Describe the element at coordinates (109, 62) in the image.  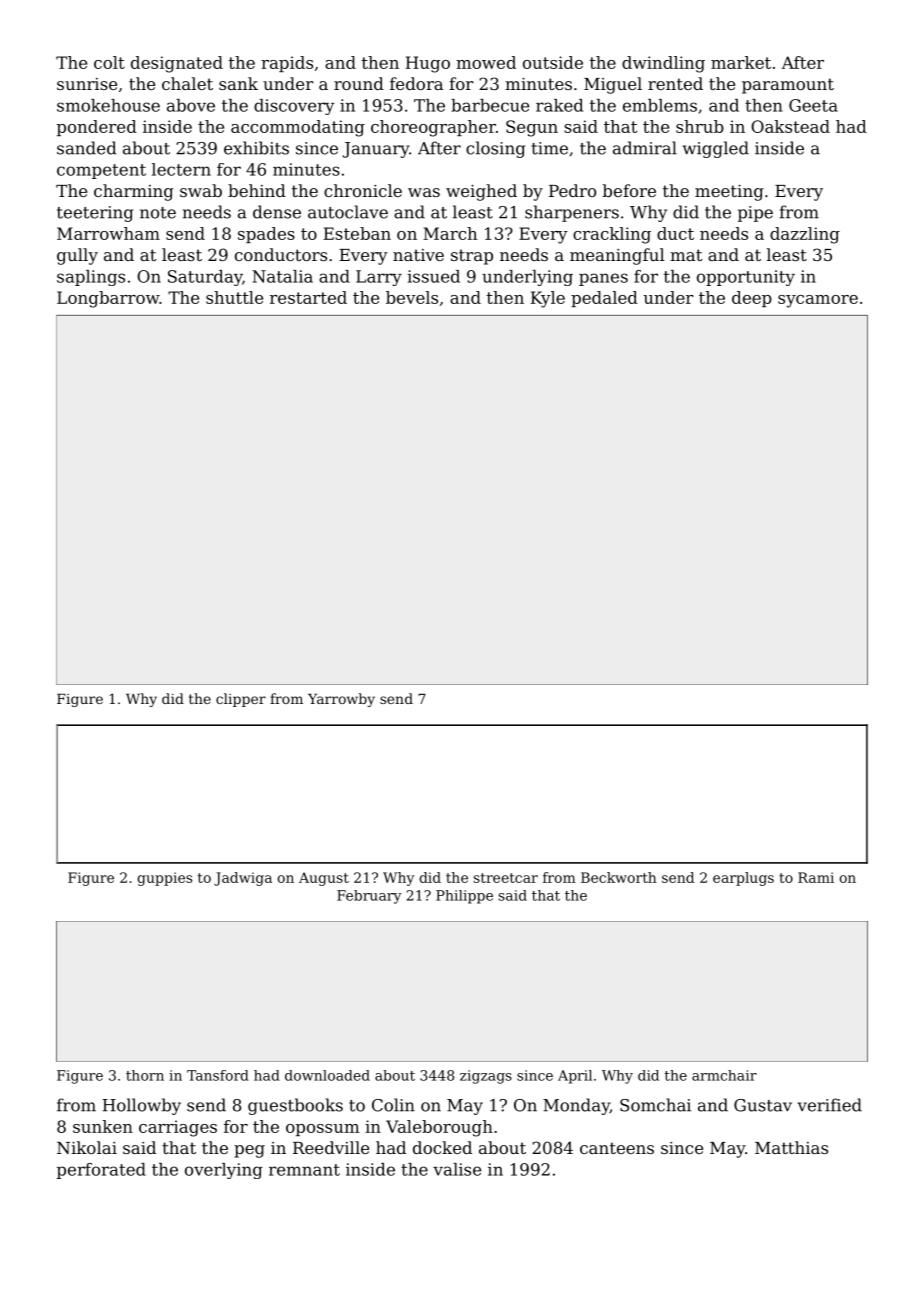
I see `colt` at that location.
